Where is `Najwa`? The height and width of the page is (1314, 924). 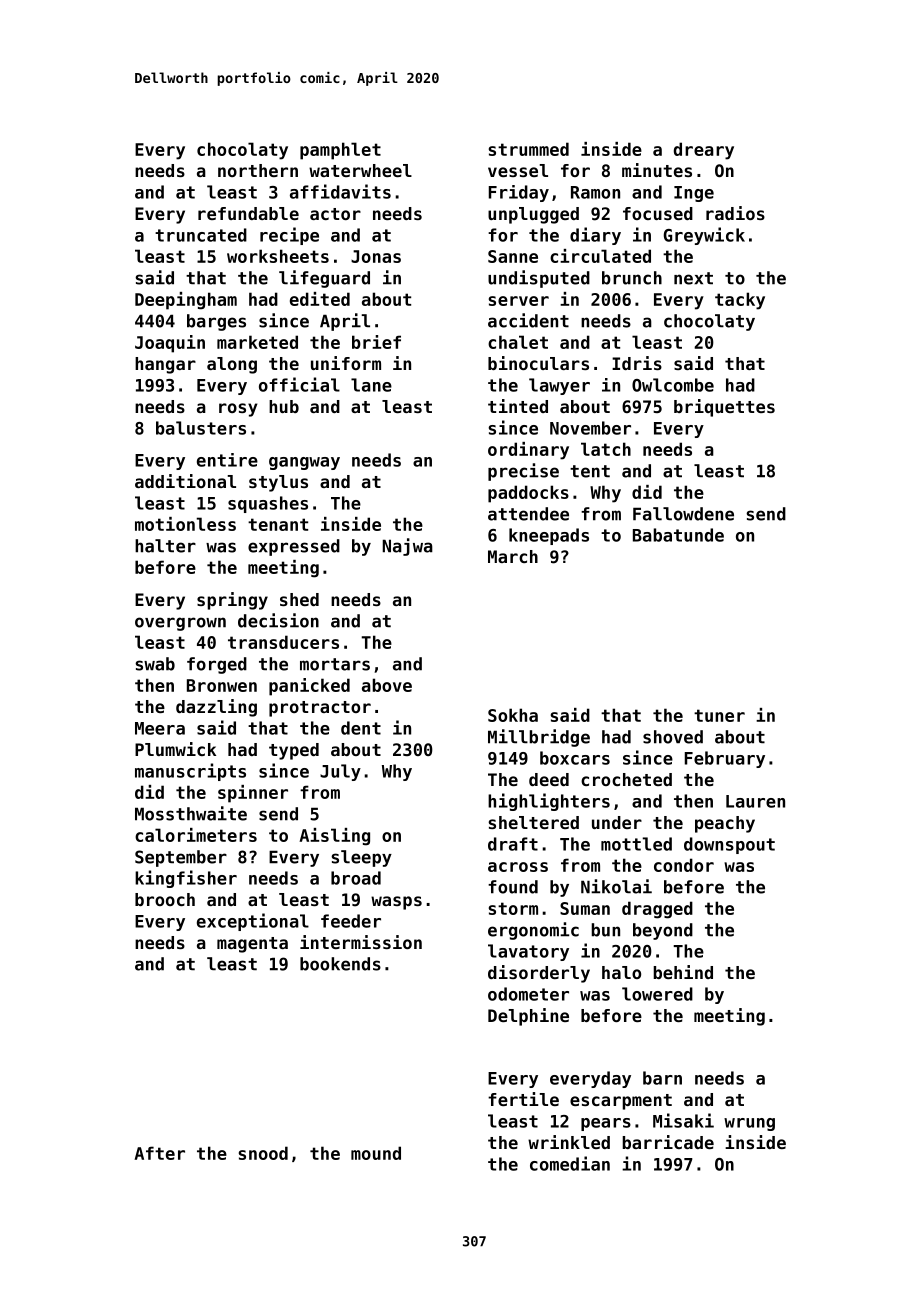 Najwa is located at coordinates (407, 547).
